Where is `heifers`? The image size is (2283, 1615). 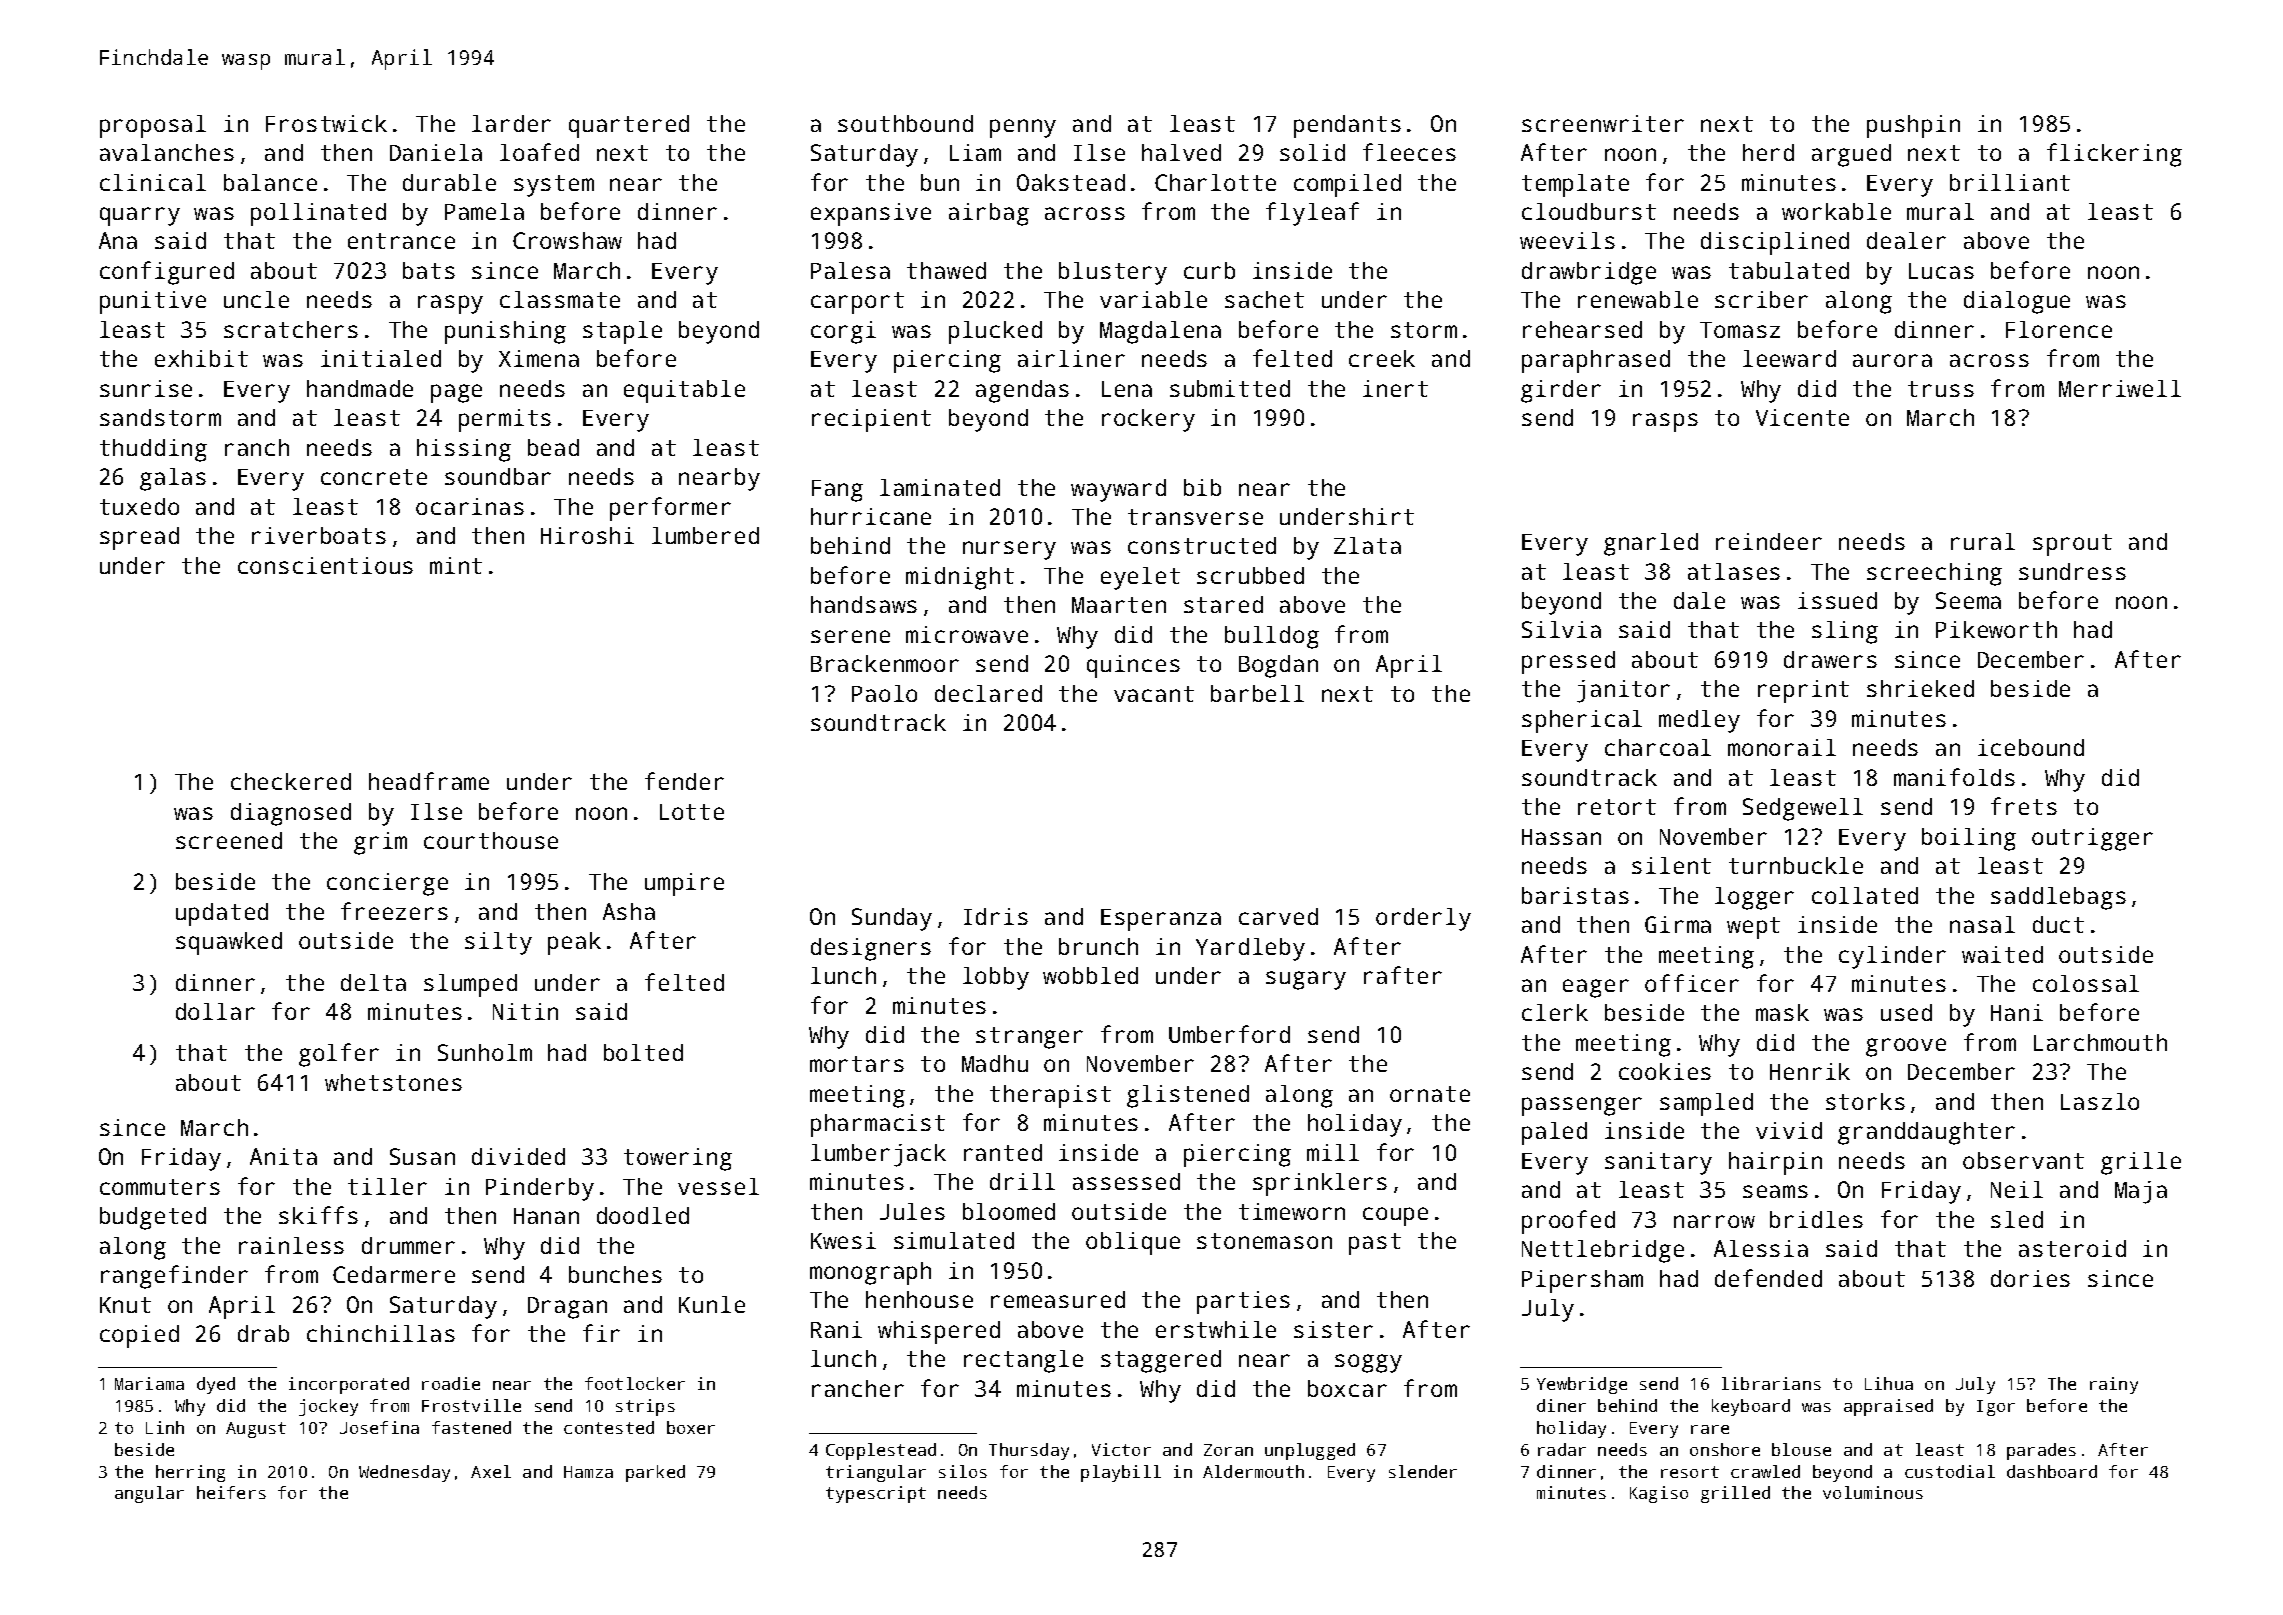
heifers is located at coordinates (231, 1492).
